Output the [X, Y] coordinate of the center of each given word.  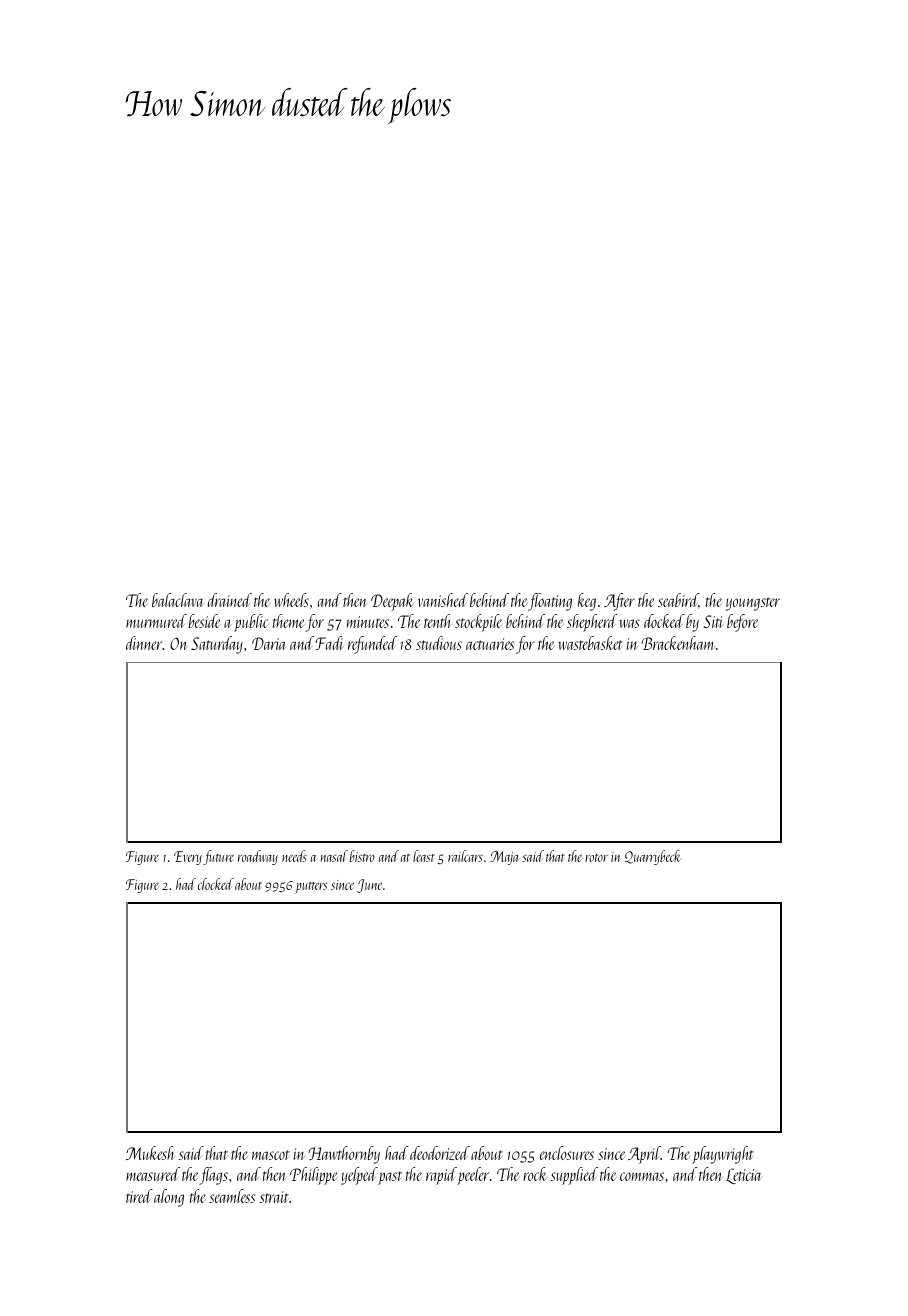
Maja [504, 858]
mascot [271, 1155]
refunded [373, 645]
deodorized [440, 1153]
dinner [144, 643]
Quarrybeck [653, 857]
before [742, 623]
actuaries [490, 644]
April [644, 1155]
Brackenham [677, 643]
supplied [574, 1176]
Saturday [217, 645]
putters [311, 888]
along [169, 1198]
